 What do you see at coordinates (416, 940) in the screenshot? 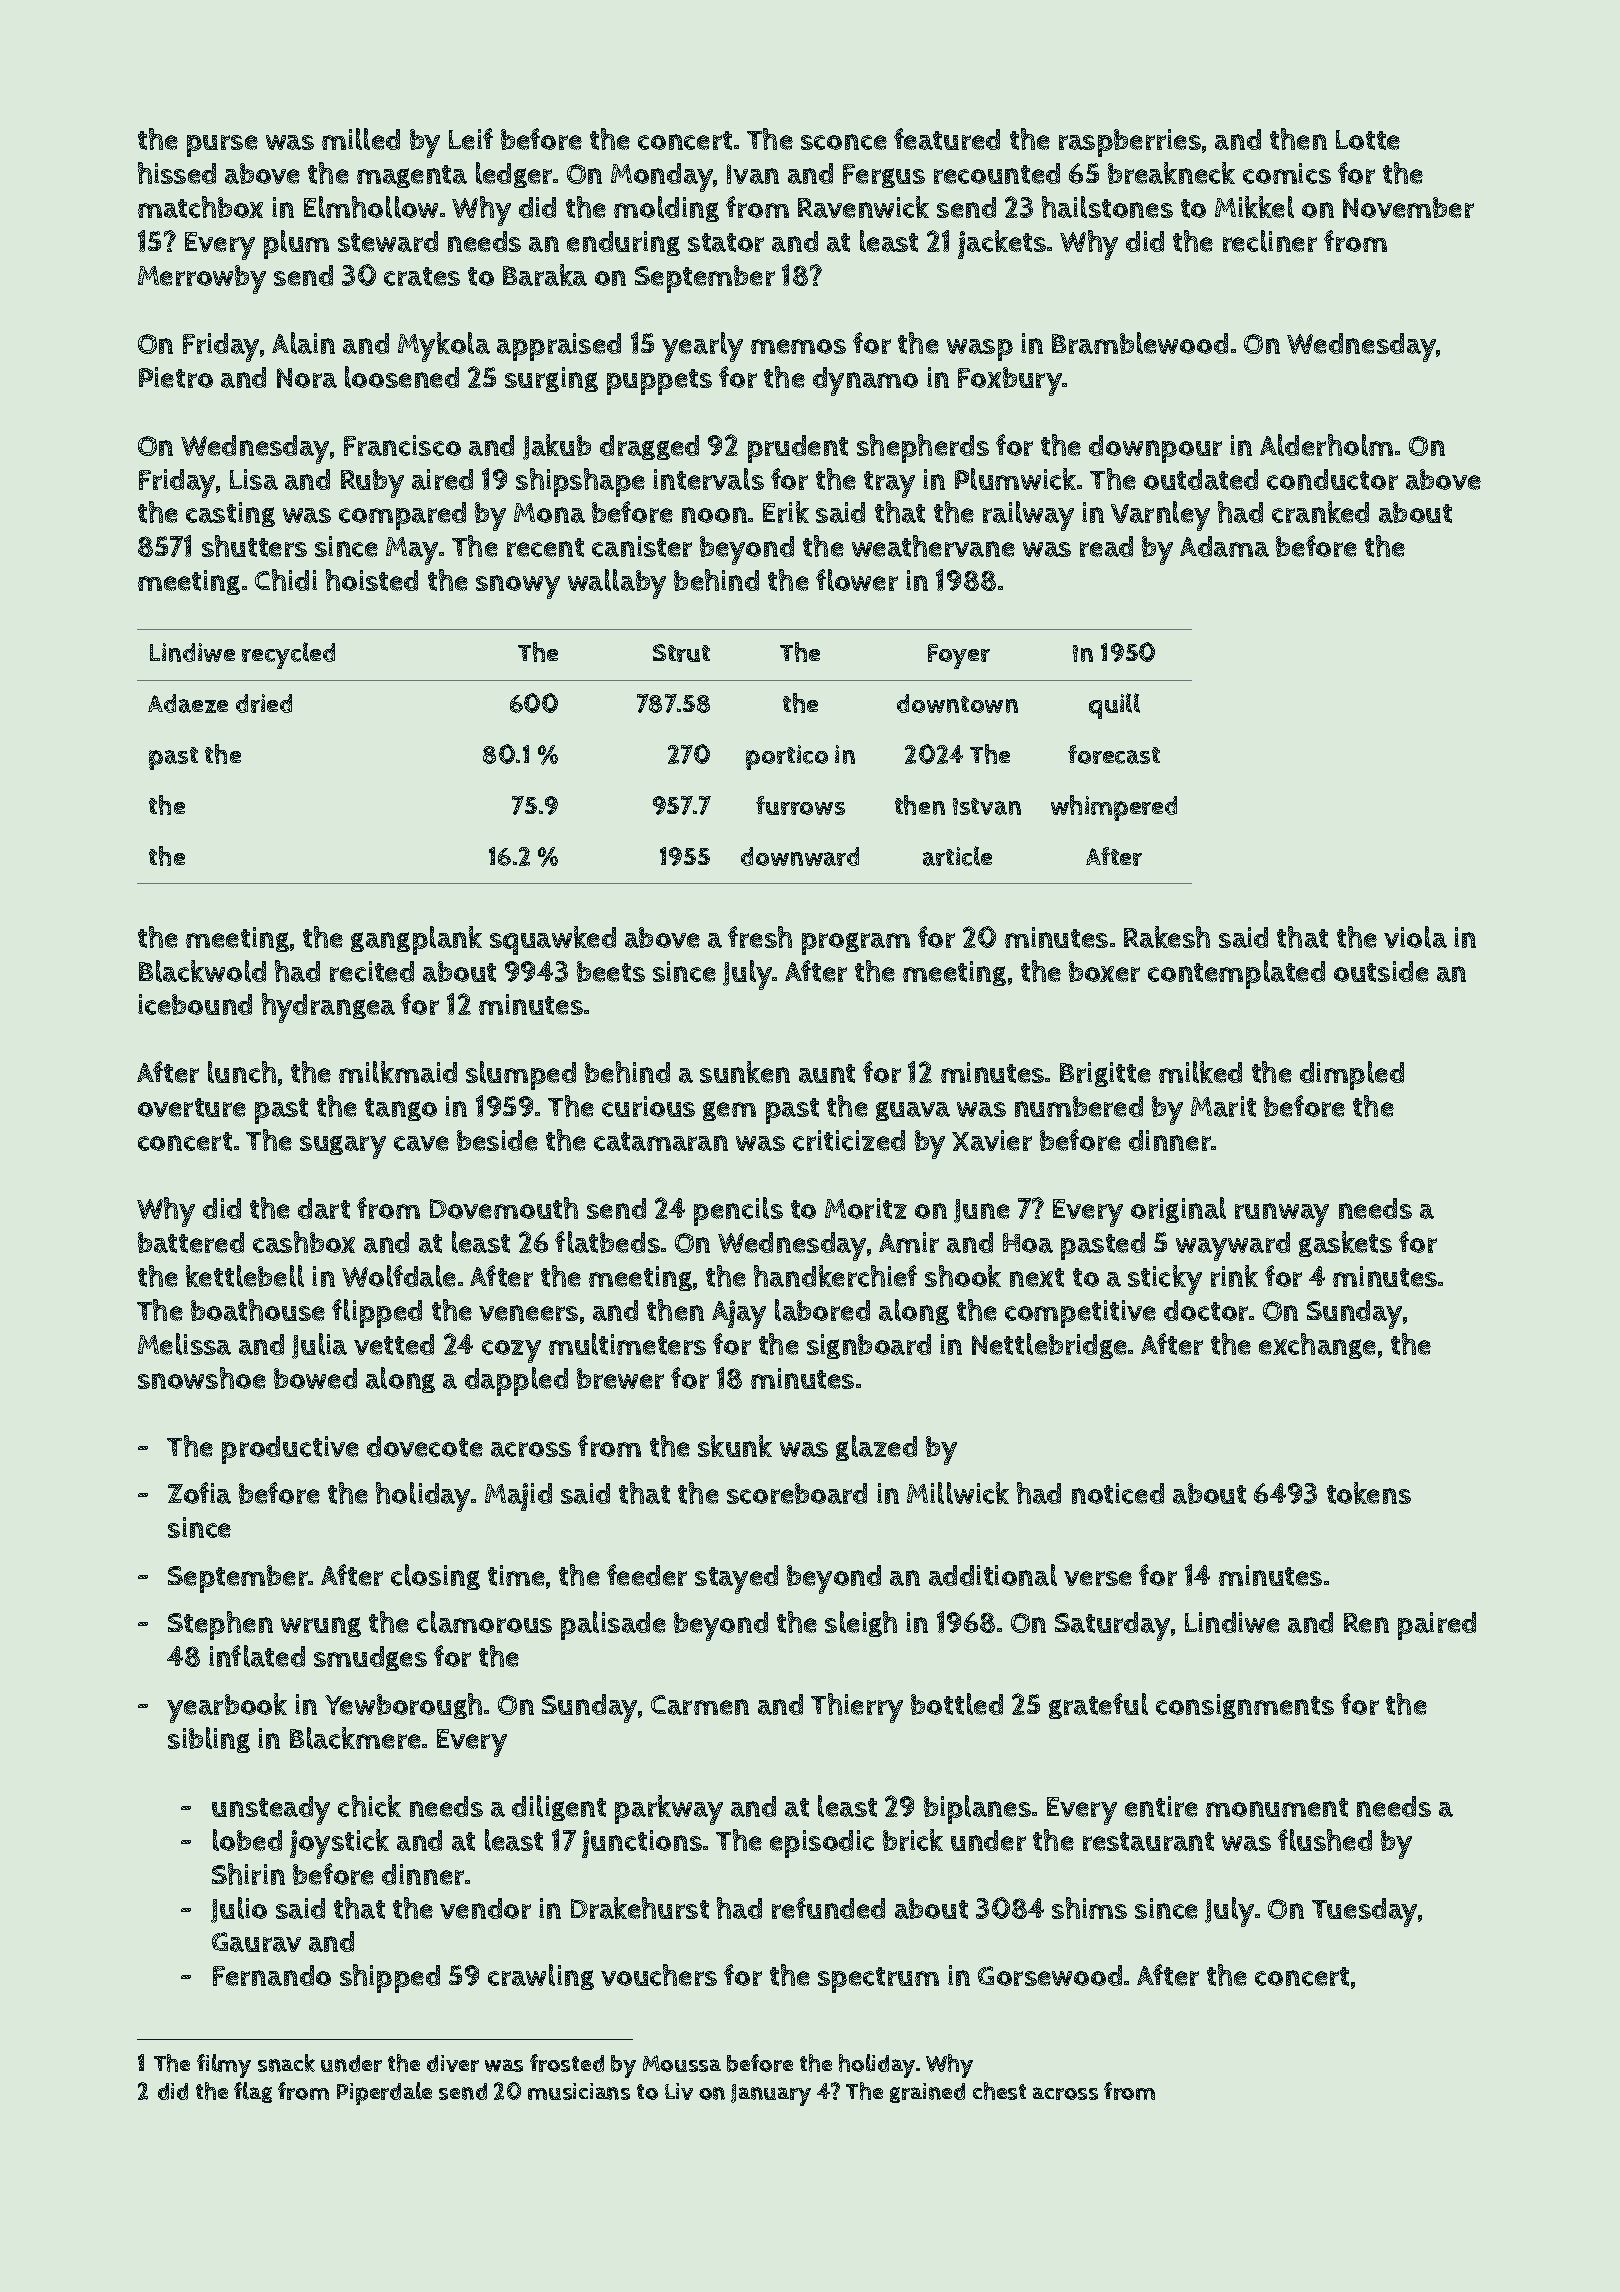
I see `gangplank` at bounding box center [416, 940].
